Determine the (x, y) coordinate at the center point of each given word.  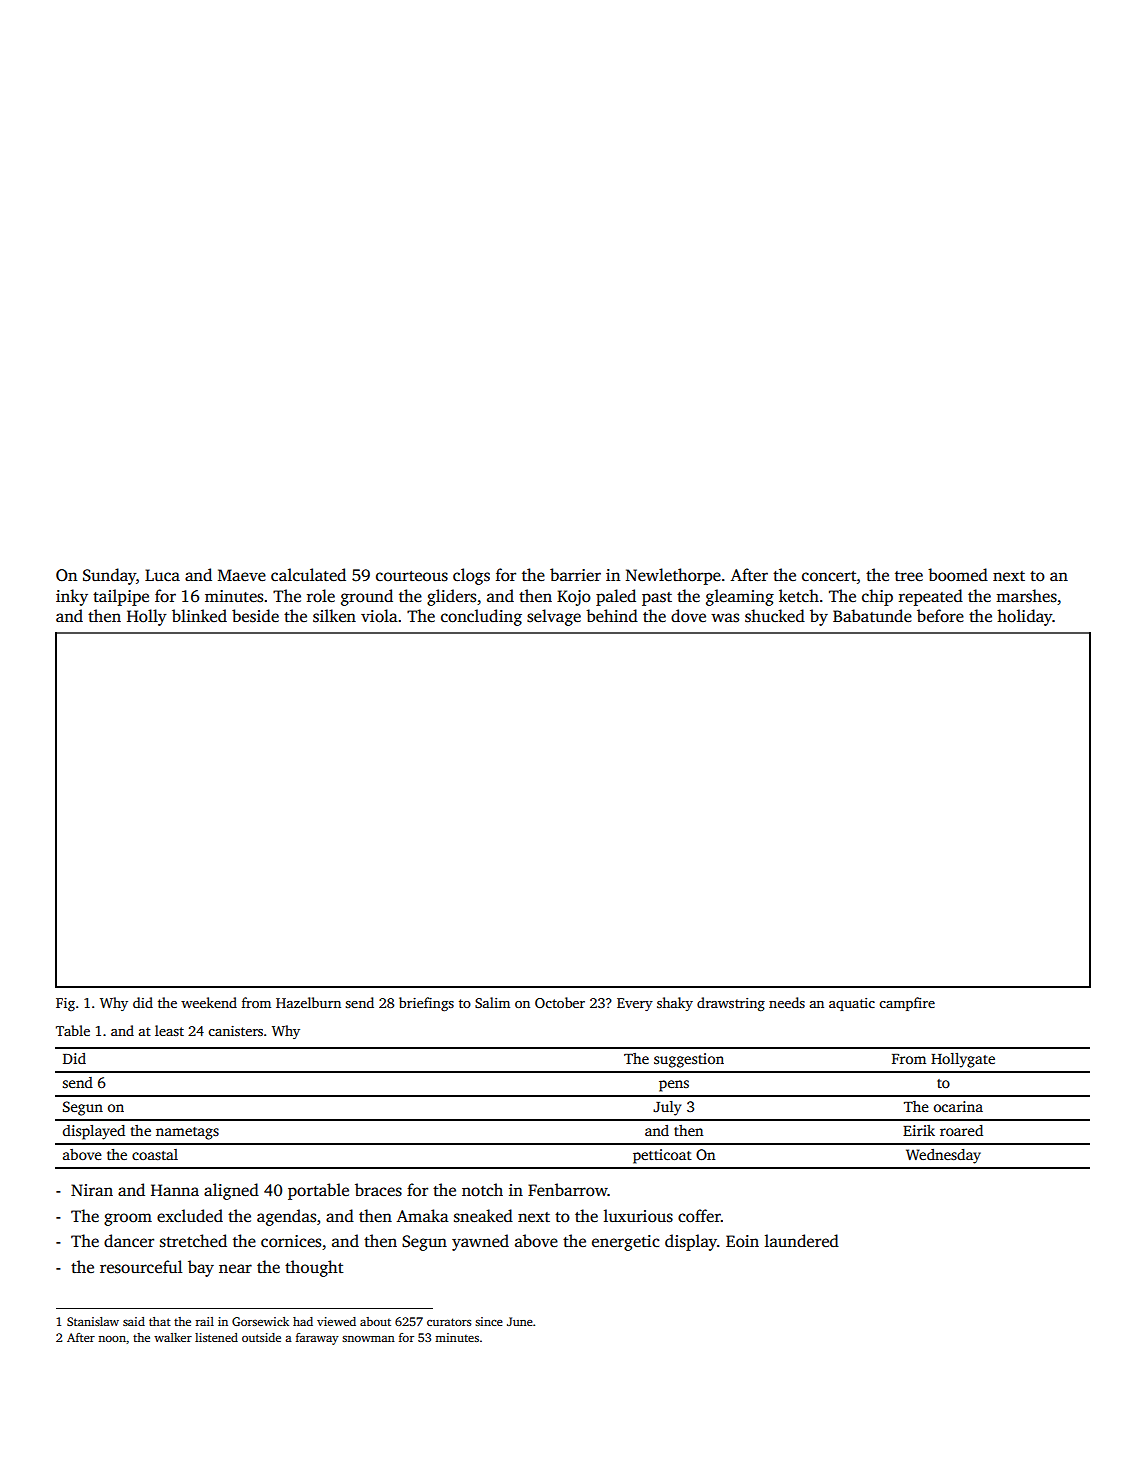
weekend (209, 1002)
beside (255, 616)
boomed (958, 574)
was (725, 618)
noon (112, 1339)
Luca (162, 575)
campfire (907, 1004)
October (560, 1002)
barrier (575, 575)
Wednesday (943, 1156)
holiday (1025, 617)
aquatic (852, 1004)
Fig (65, 1004)
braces (378, 1190)
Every (635, 1004)
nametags (187, 1133)
